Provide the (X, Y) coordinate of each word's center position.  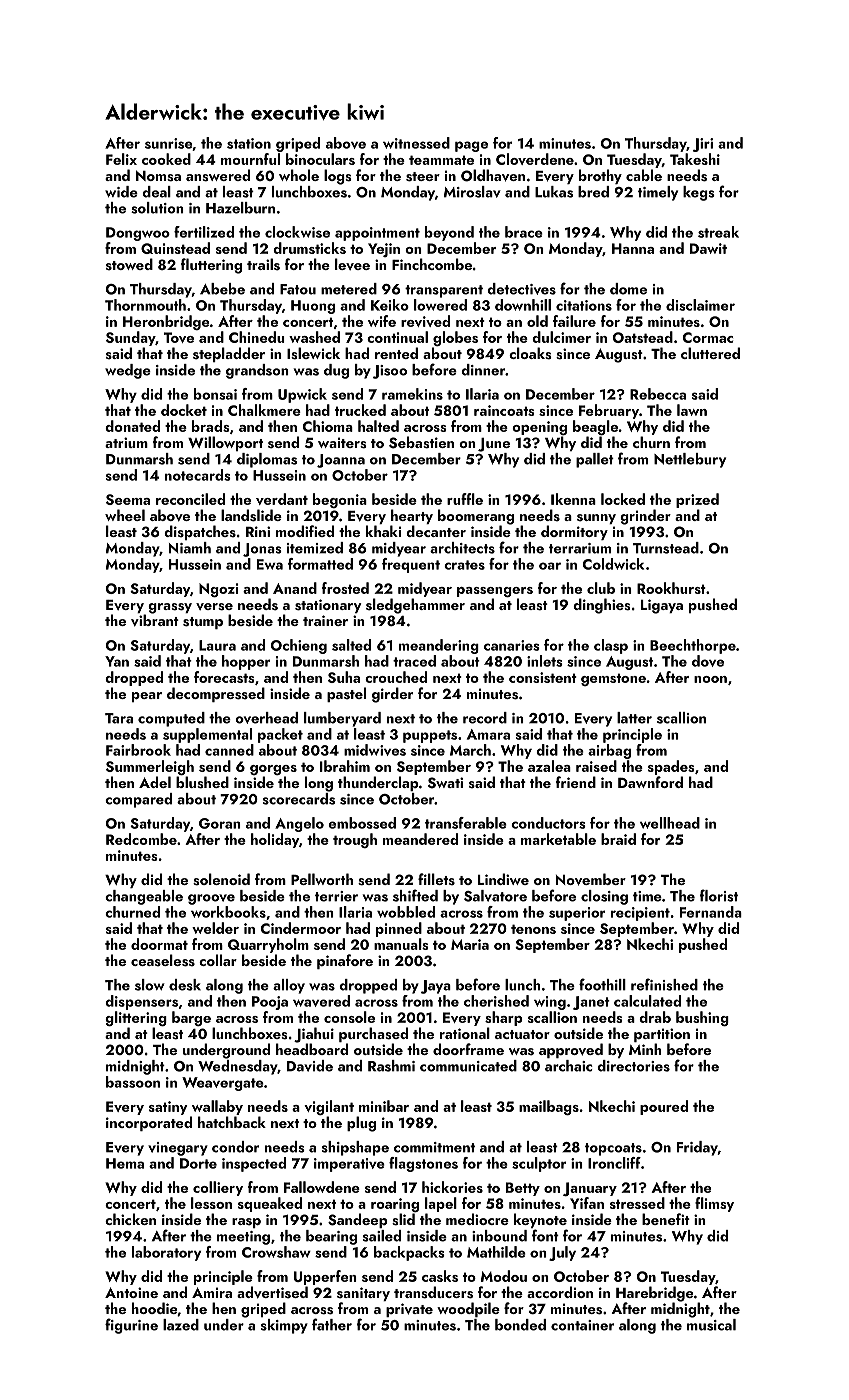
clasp (611, 646)
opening (539, 428)
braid (618, 839)
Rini (258, 531)
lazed (181, 1325)
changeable (144, 897)
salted (351, 645)
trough (355, 840)
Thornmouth (145, 305)
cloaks (530, 353)
